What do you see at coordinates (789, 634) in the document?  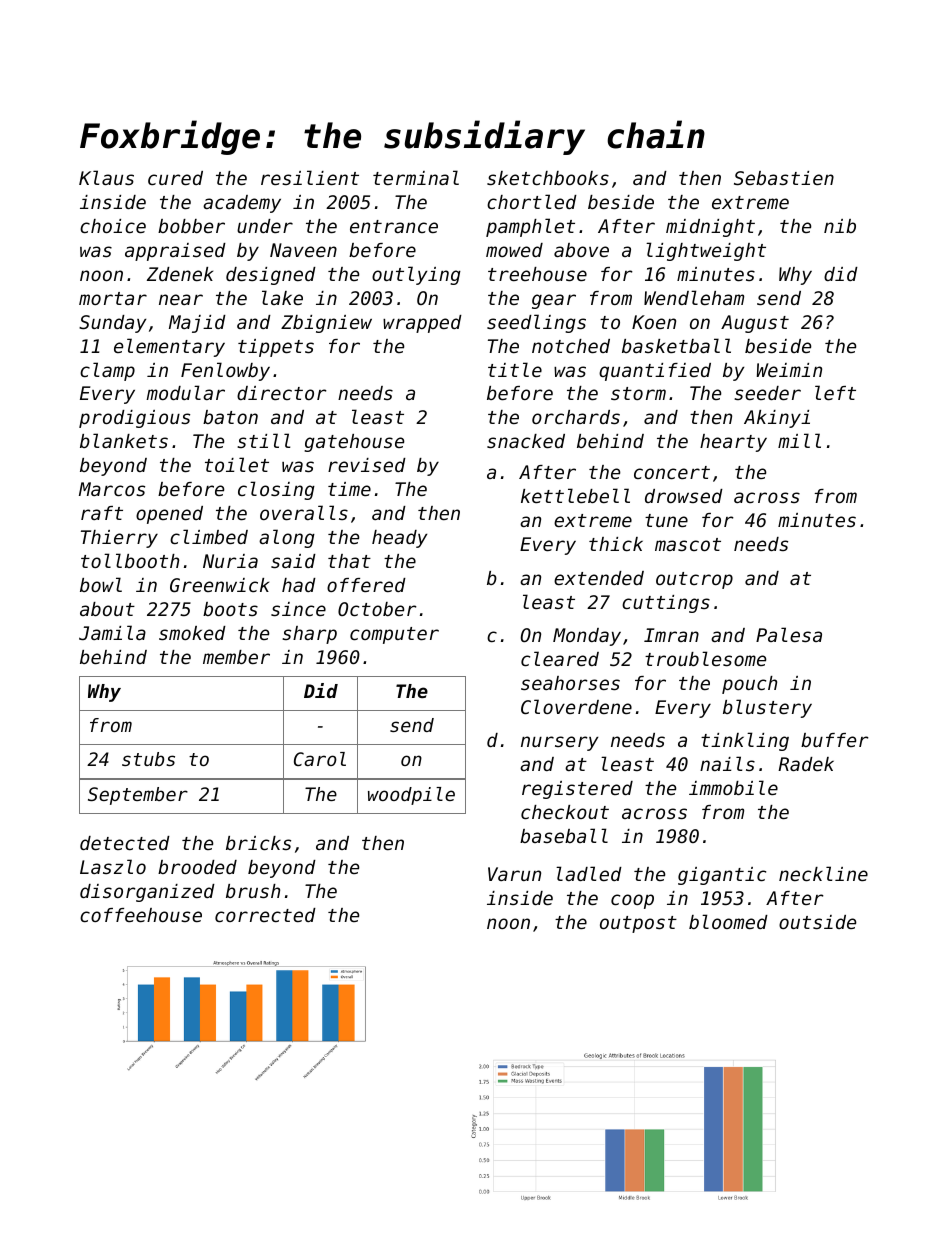 I see `Palesa` at bounding box center [789, 634].
